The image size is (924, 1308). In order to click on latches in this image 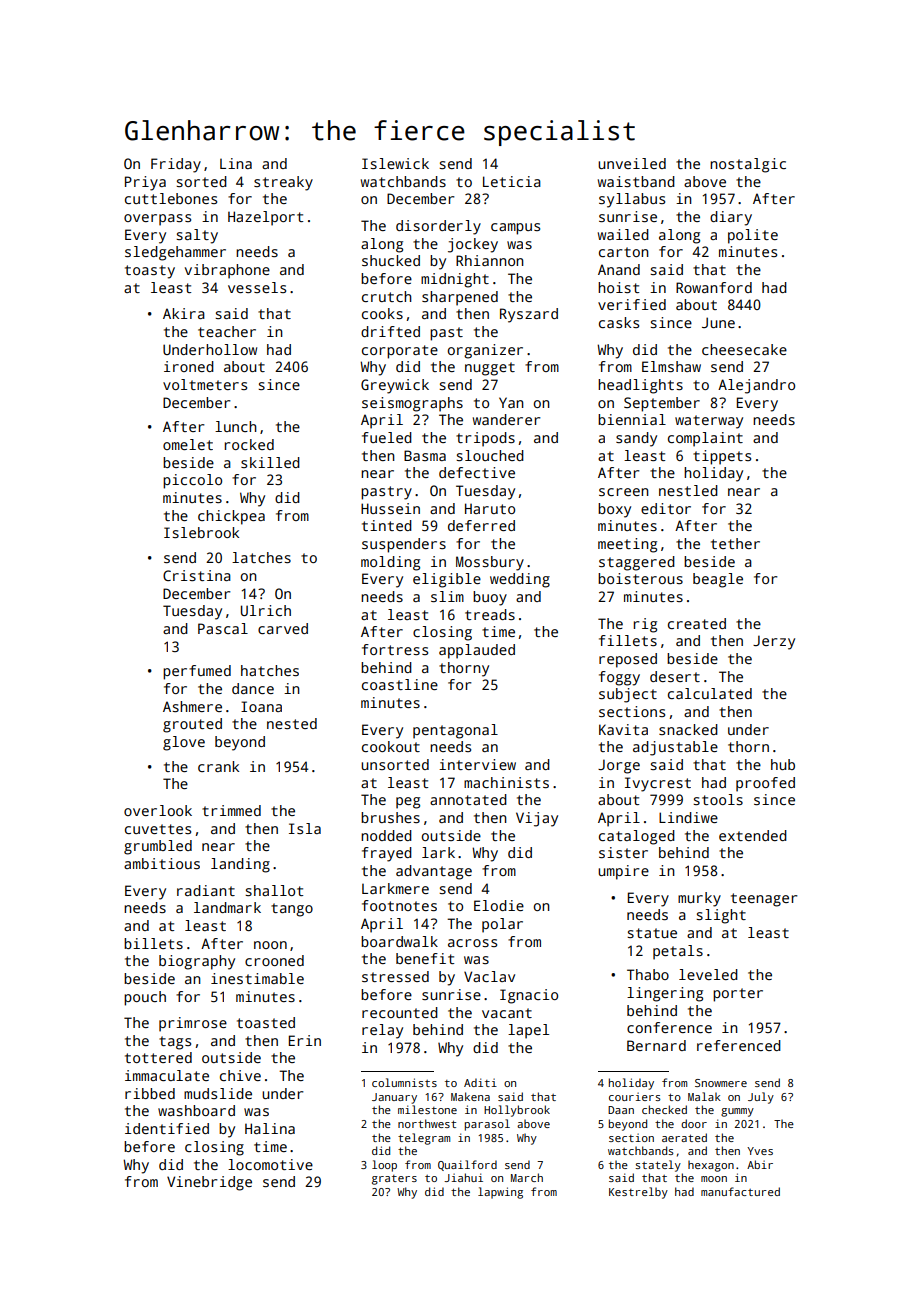, I will do `click(261, 557)`.
